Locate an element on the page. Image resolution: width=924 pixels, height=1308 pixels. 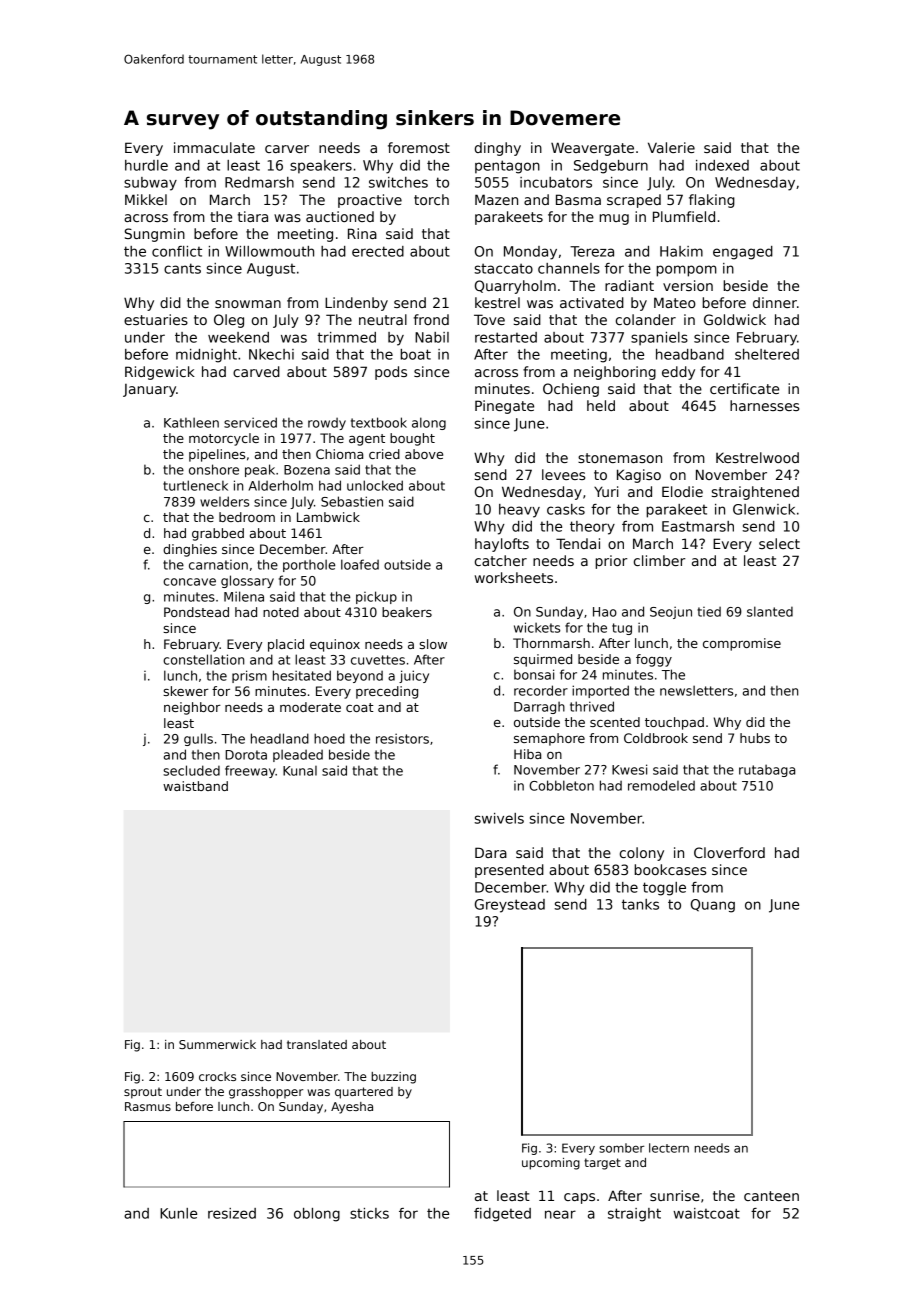
swivels is located at coordinates (499, 818).
